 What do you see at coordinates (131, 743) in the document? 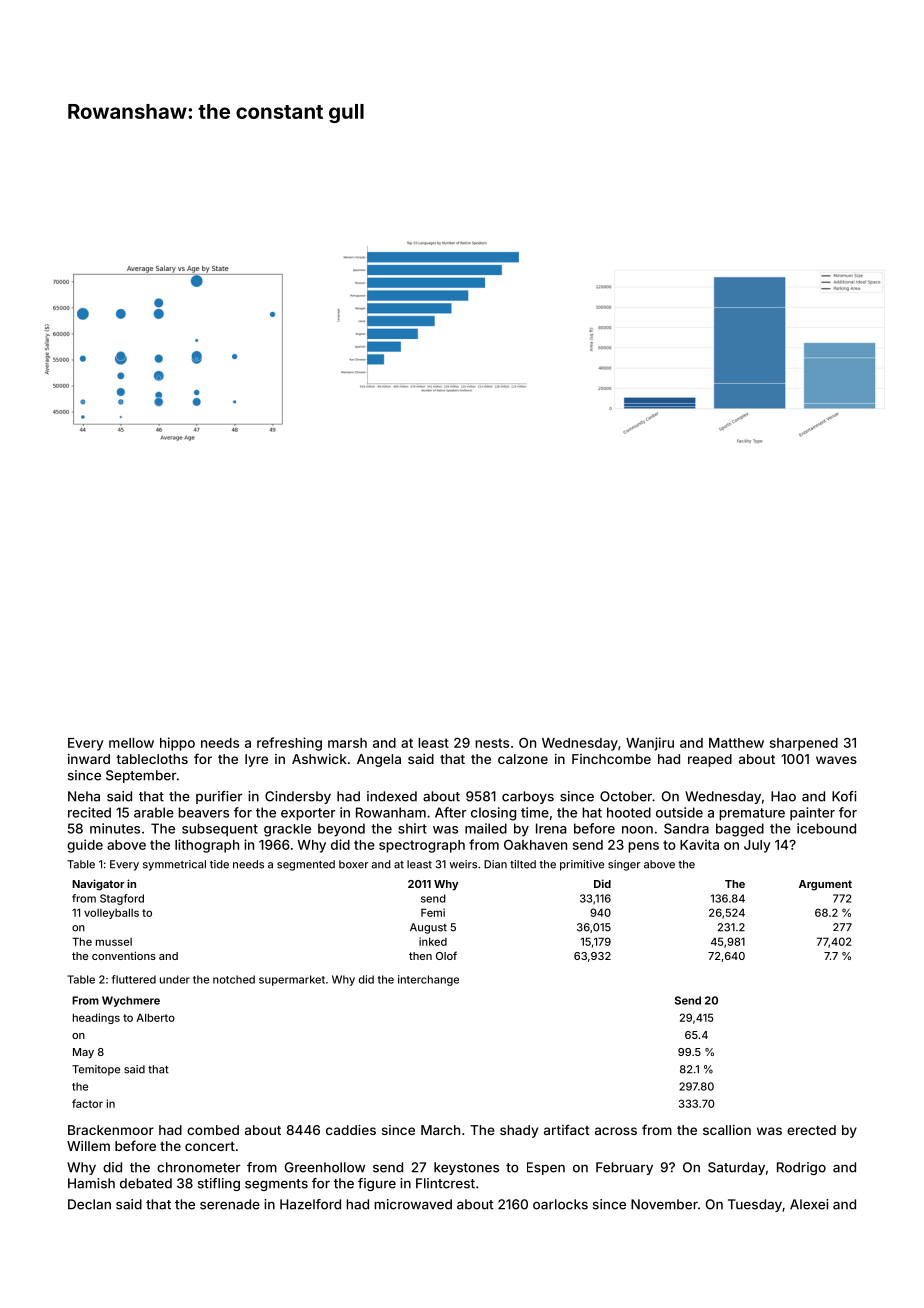
I see `mellow` at bounding box center [131, 743].
